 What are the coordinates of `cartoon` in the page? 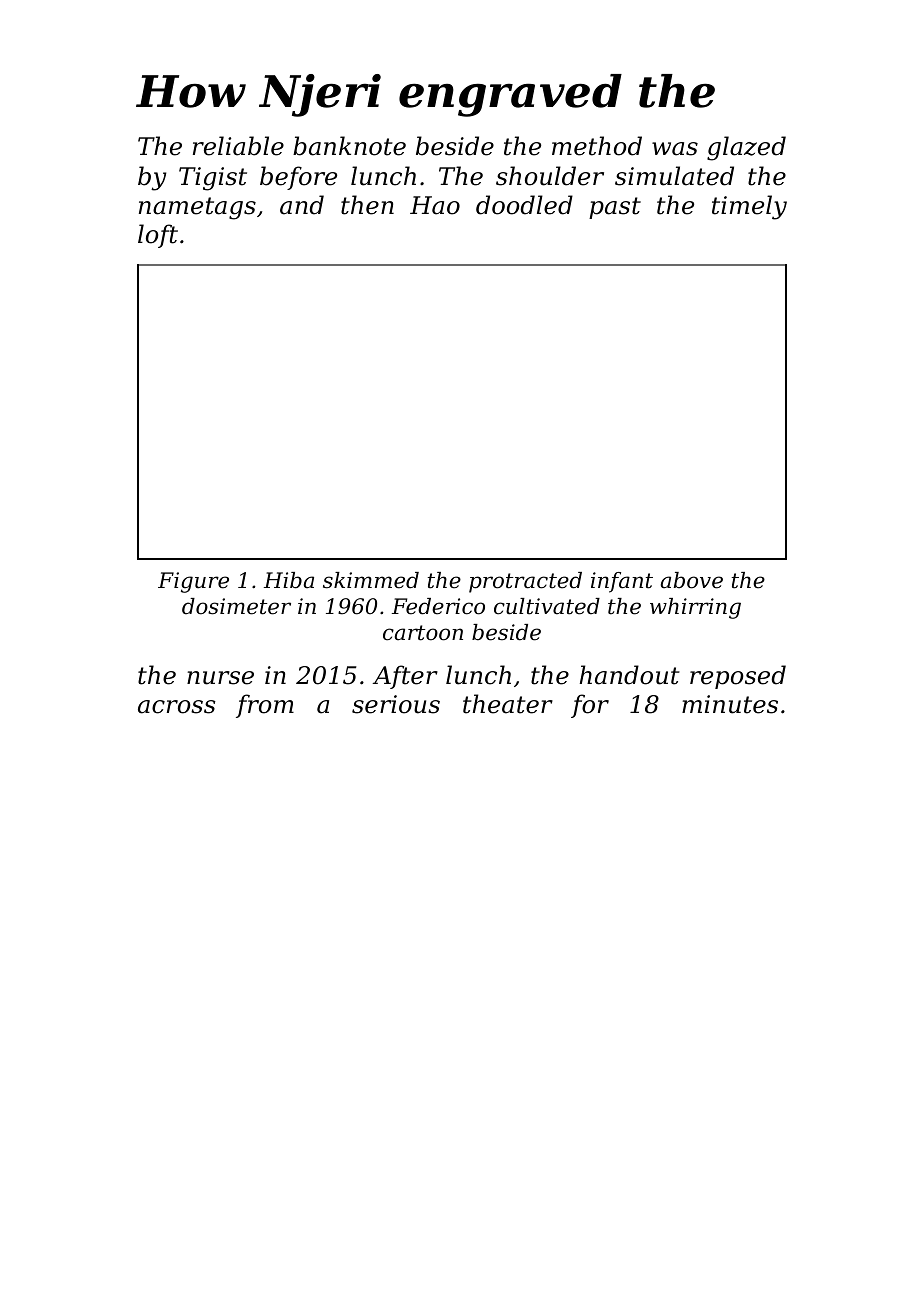 It's located at (423, 633).
